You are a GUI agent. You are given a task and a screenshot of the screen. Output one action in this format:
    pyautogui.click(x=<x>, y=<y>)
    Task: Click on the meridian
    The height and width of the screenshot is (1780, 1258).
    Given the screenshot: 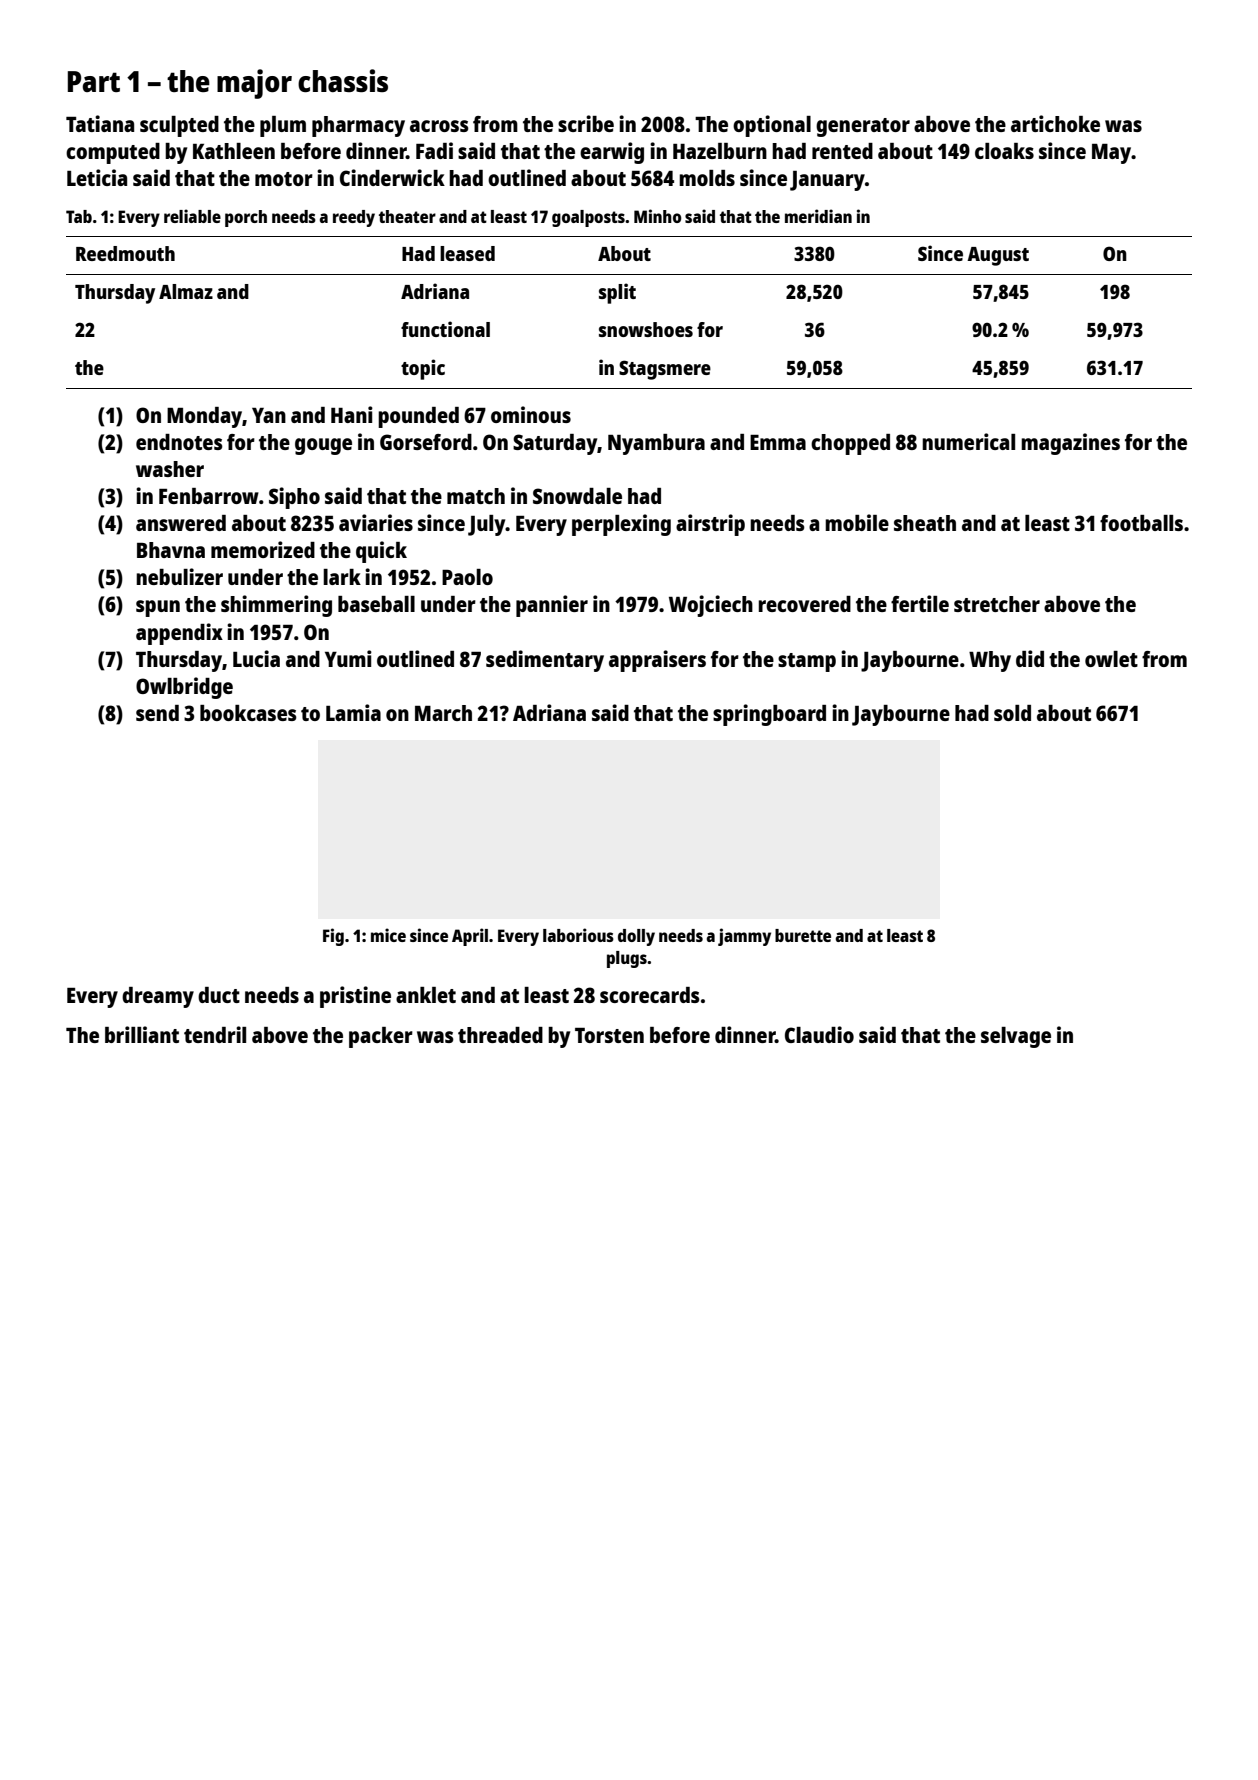 What is the action you would take?
    pyautogui.click(x=818, y=216)
